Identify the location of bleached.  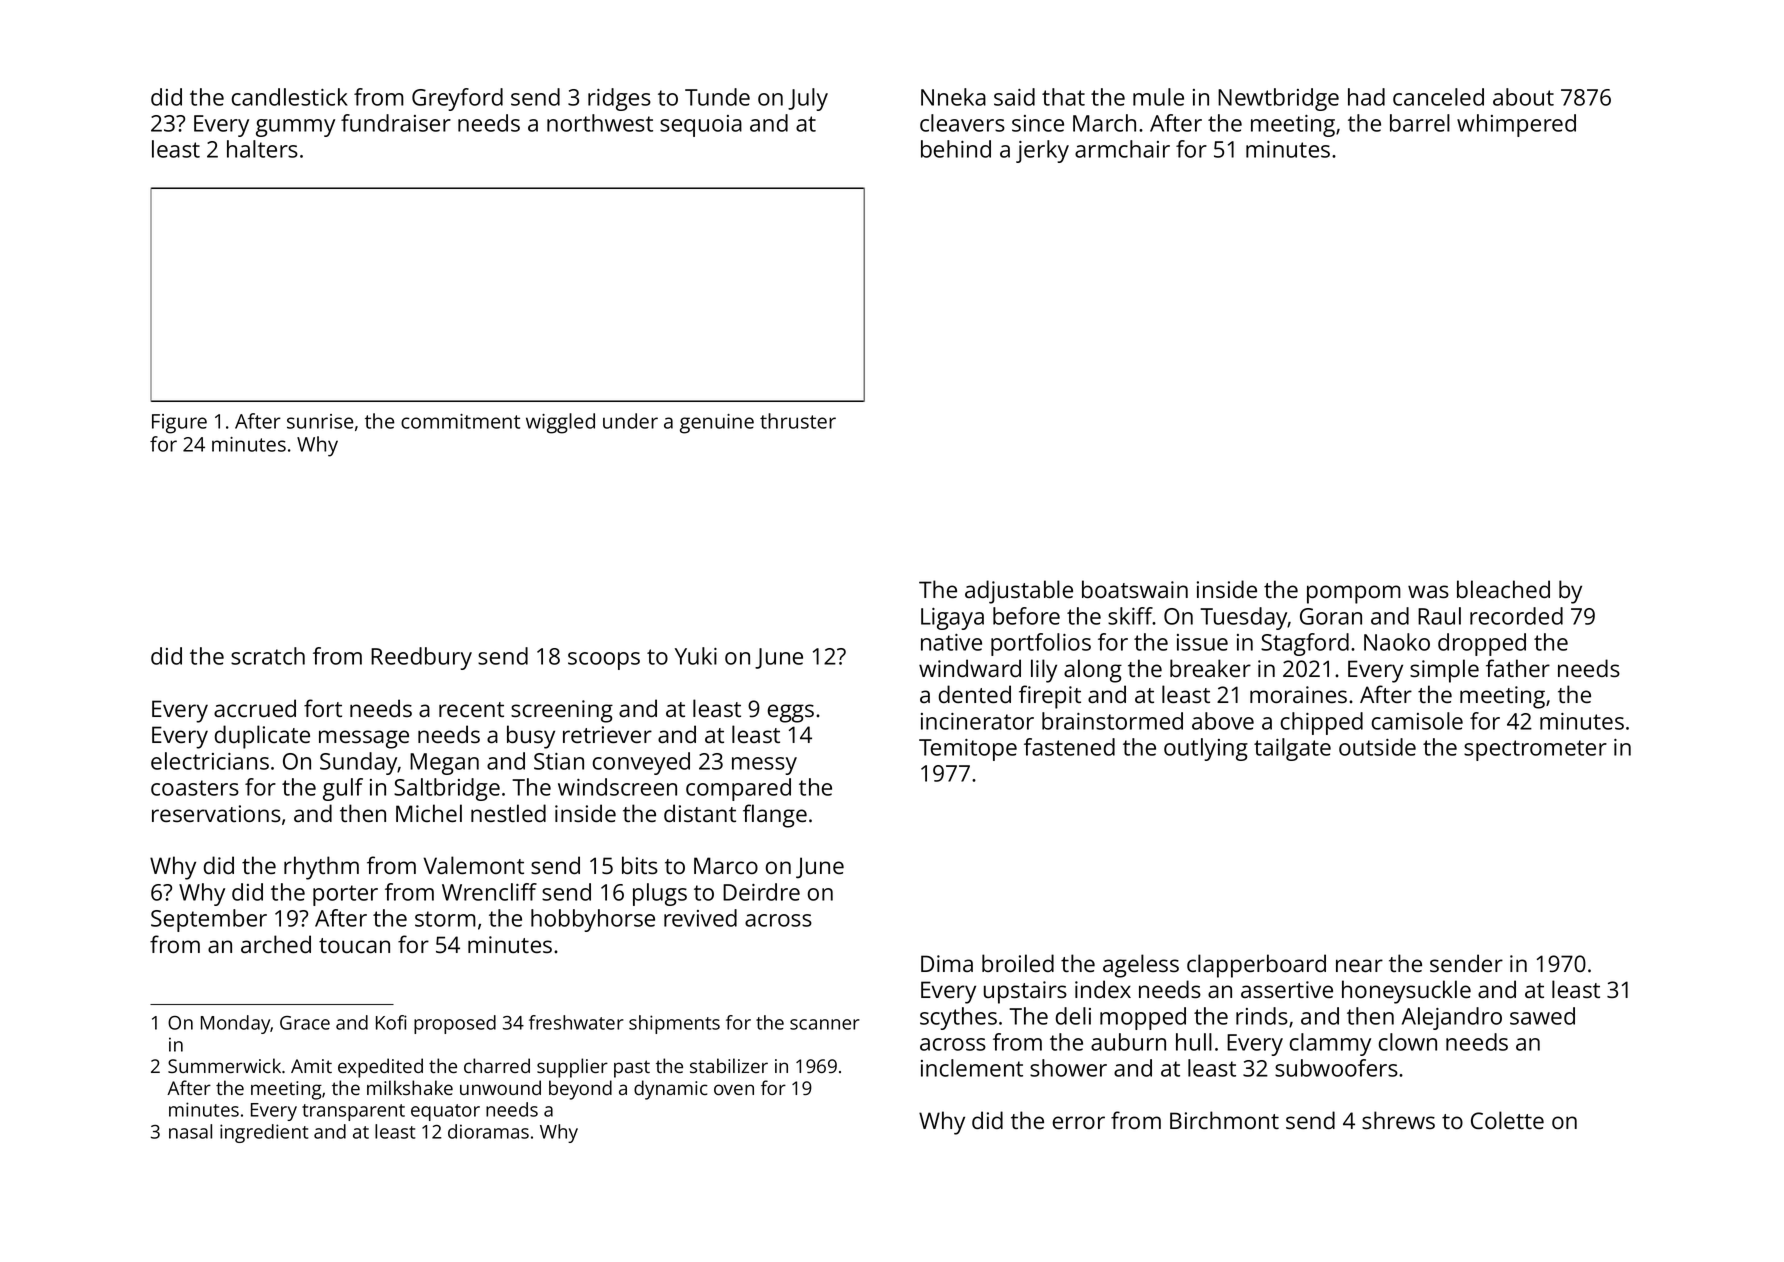
(1503, 589).
